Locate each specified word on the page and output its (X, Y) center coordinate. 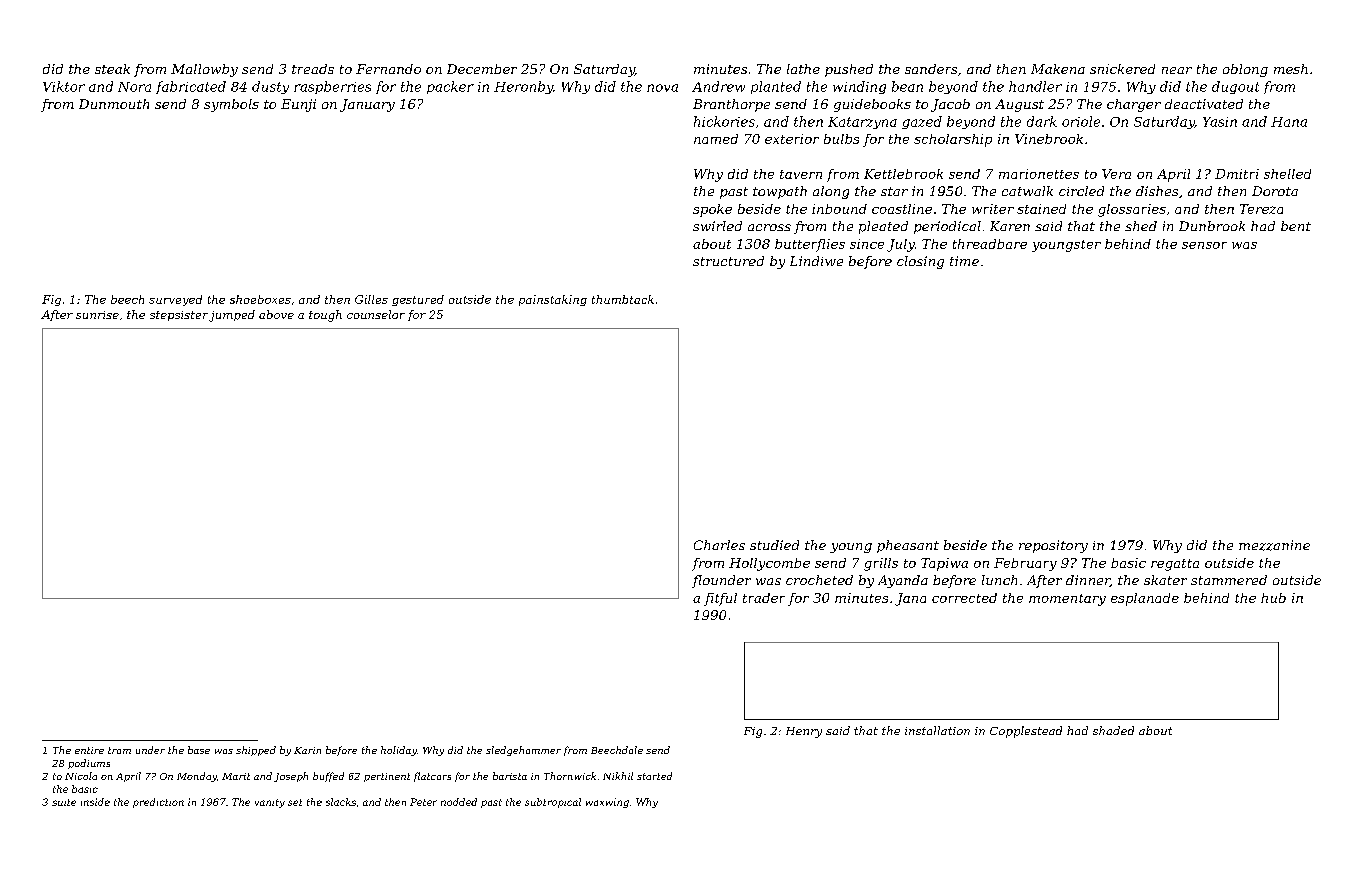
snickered (1122, 69)
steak (112, 69)
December (482, 69)
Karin (307, 750)
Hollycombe (769, 564)
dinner (1088, 581)
